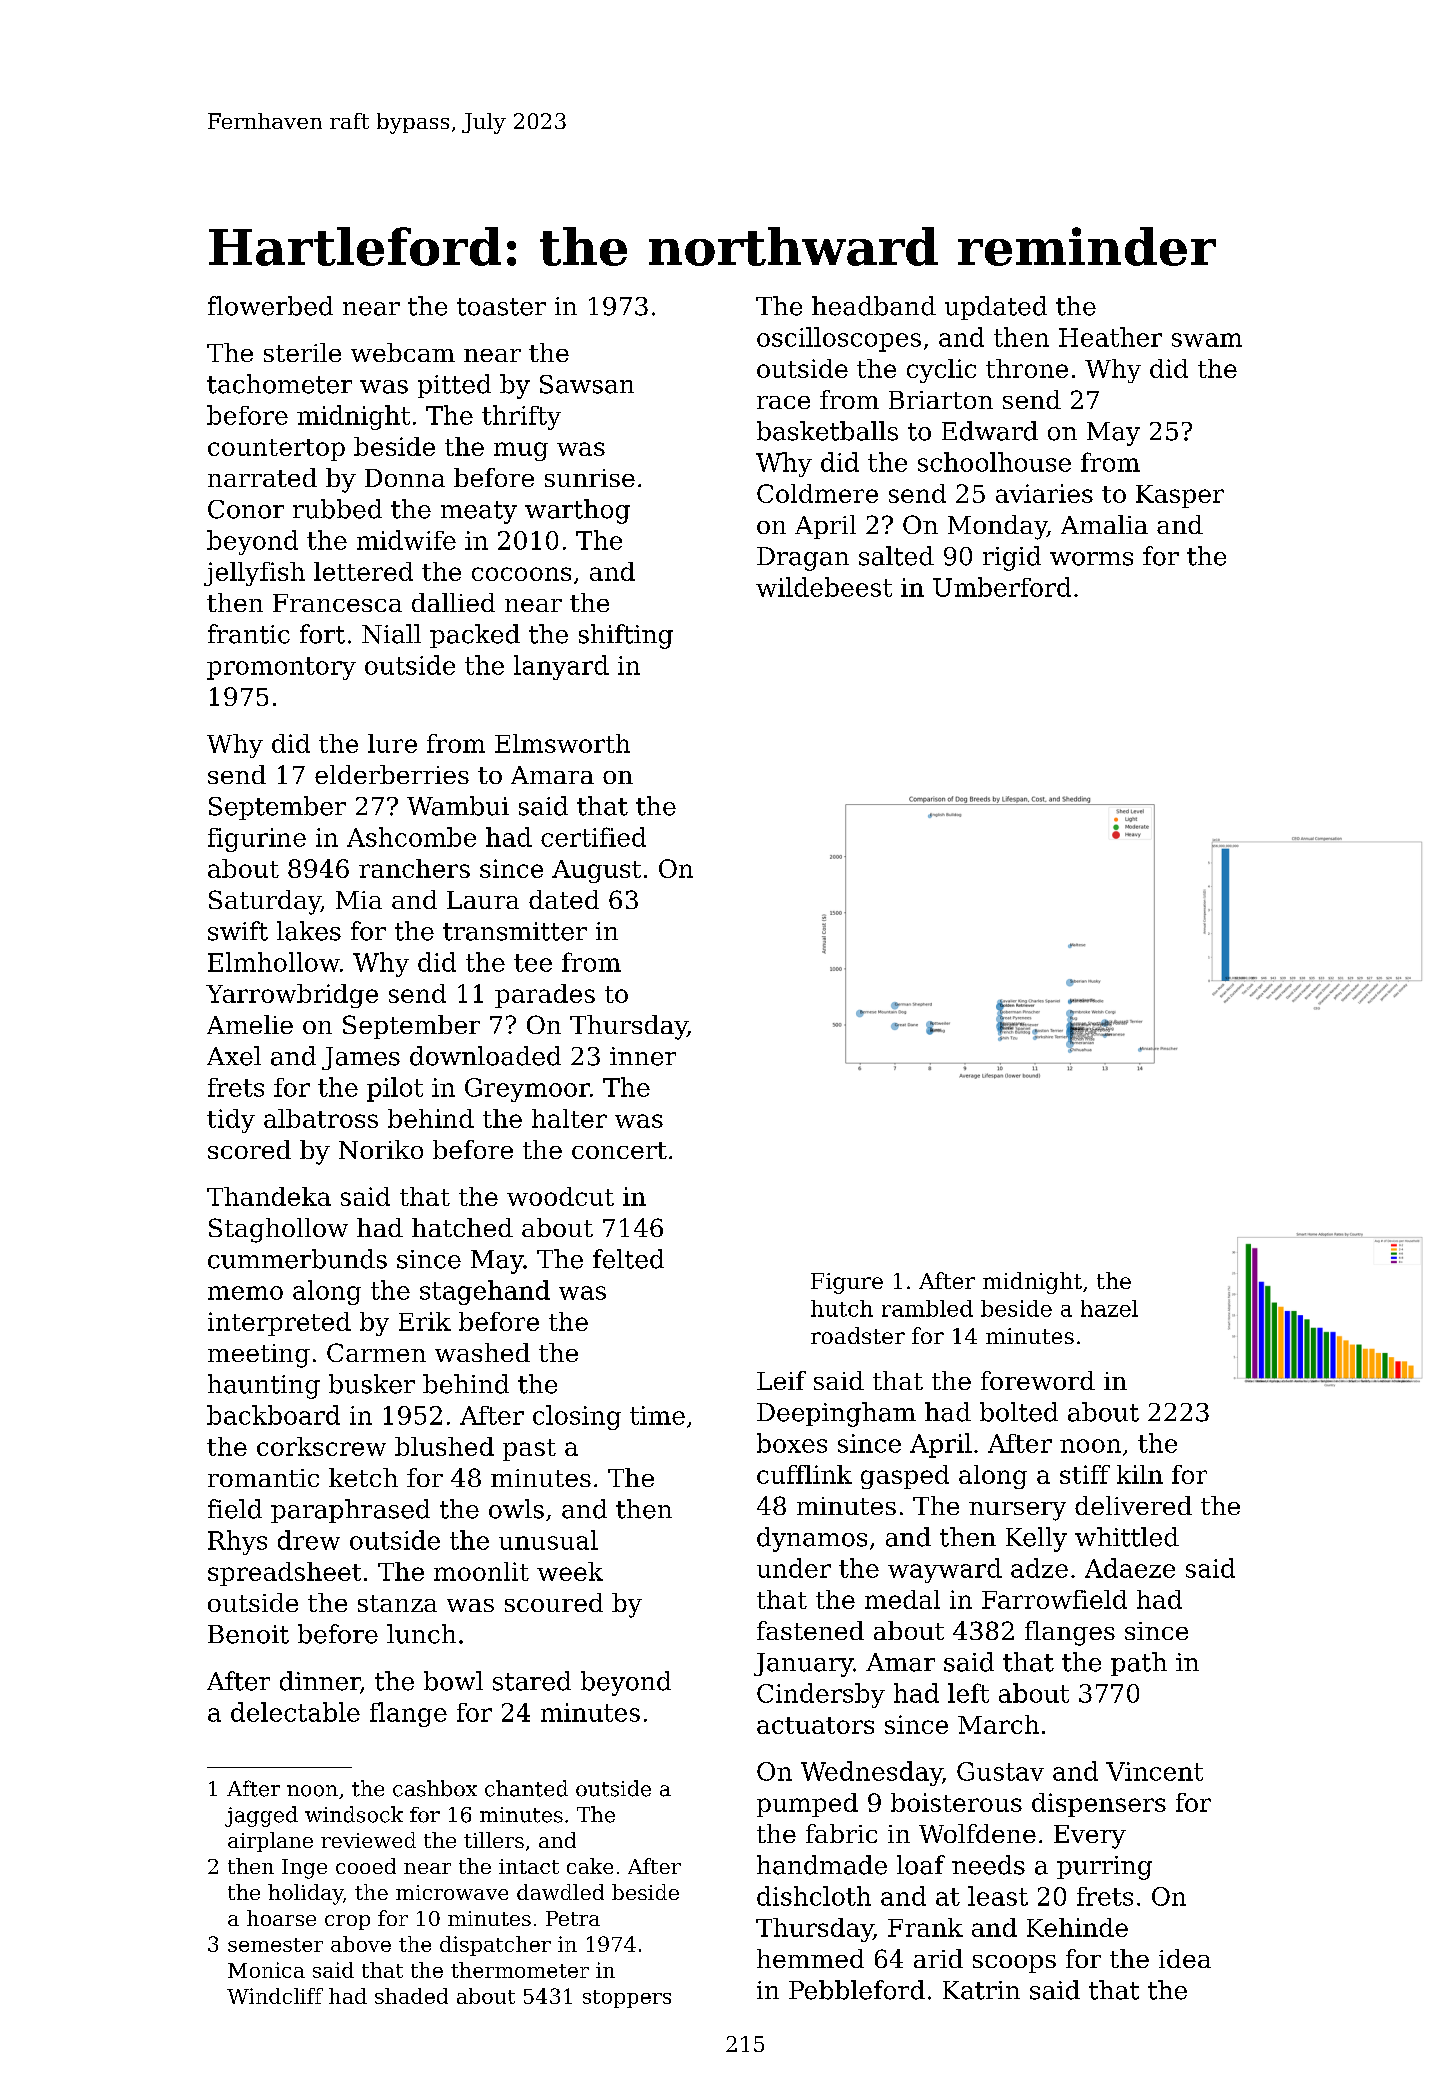 The image size is (1450, 2100). Describe the element at coordinates (590, 478) in the image. I see `sunrise` at that location.
